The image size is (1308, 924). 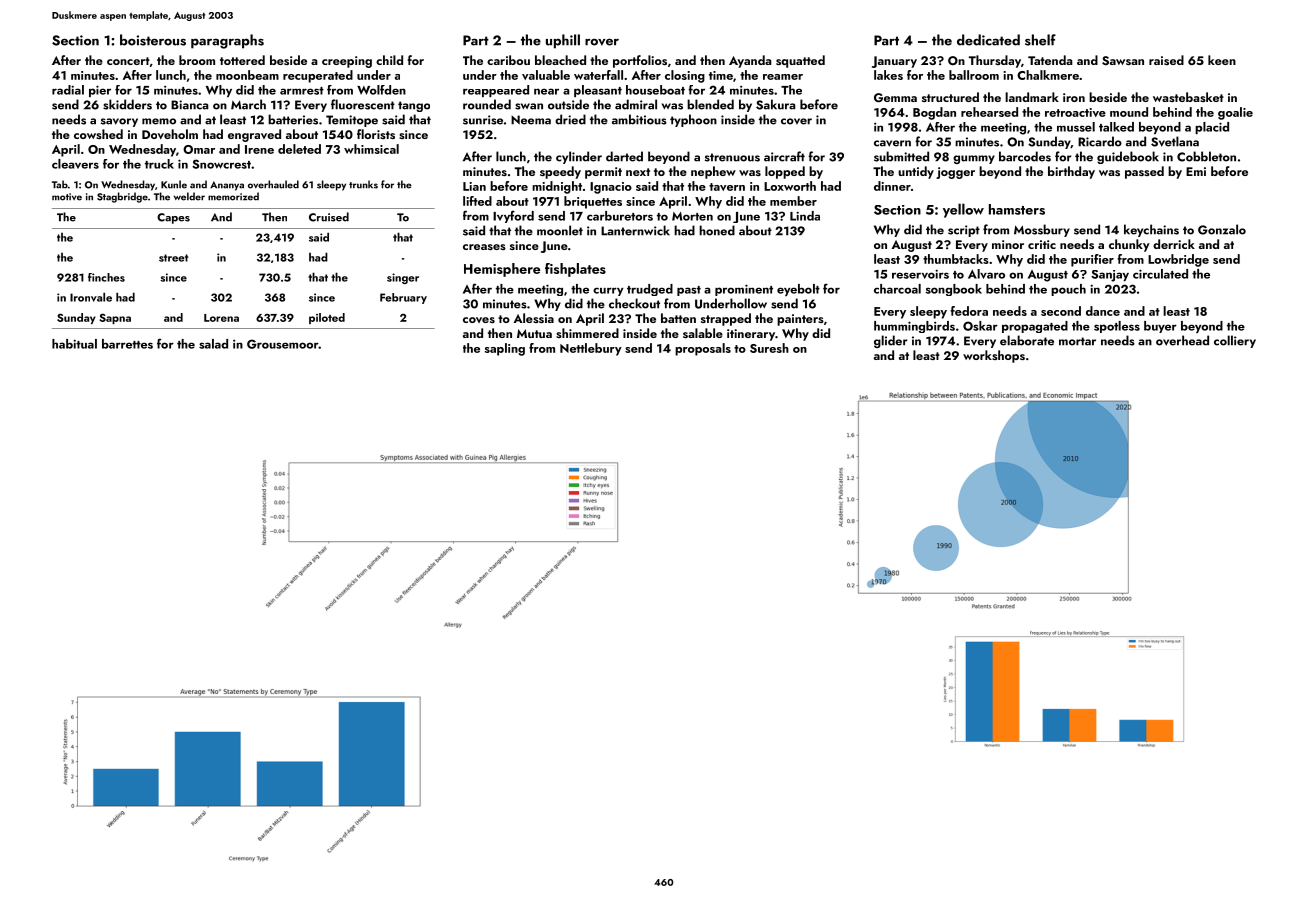 I want to click on finches, so click(x=106, y=277).
